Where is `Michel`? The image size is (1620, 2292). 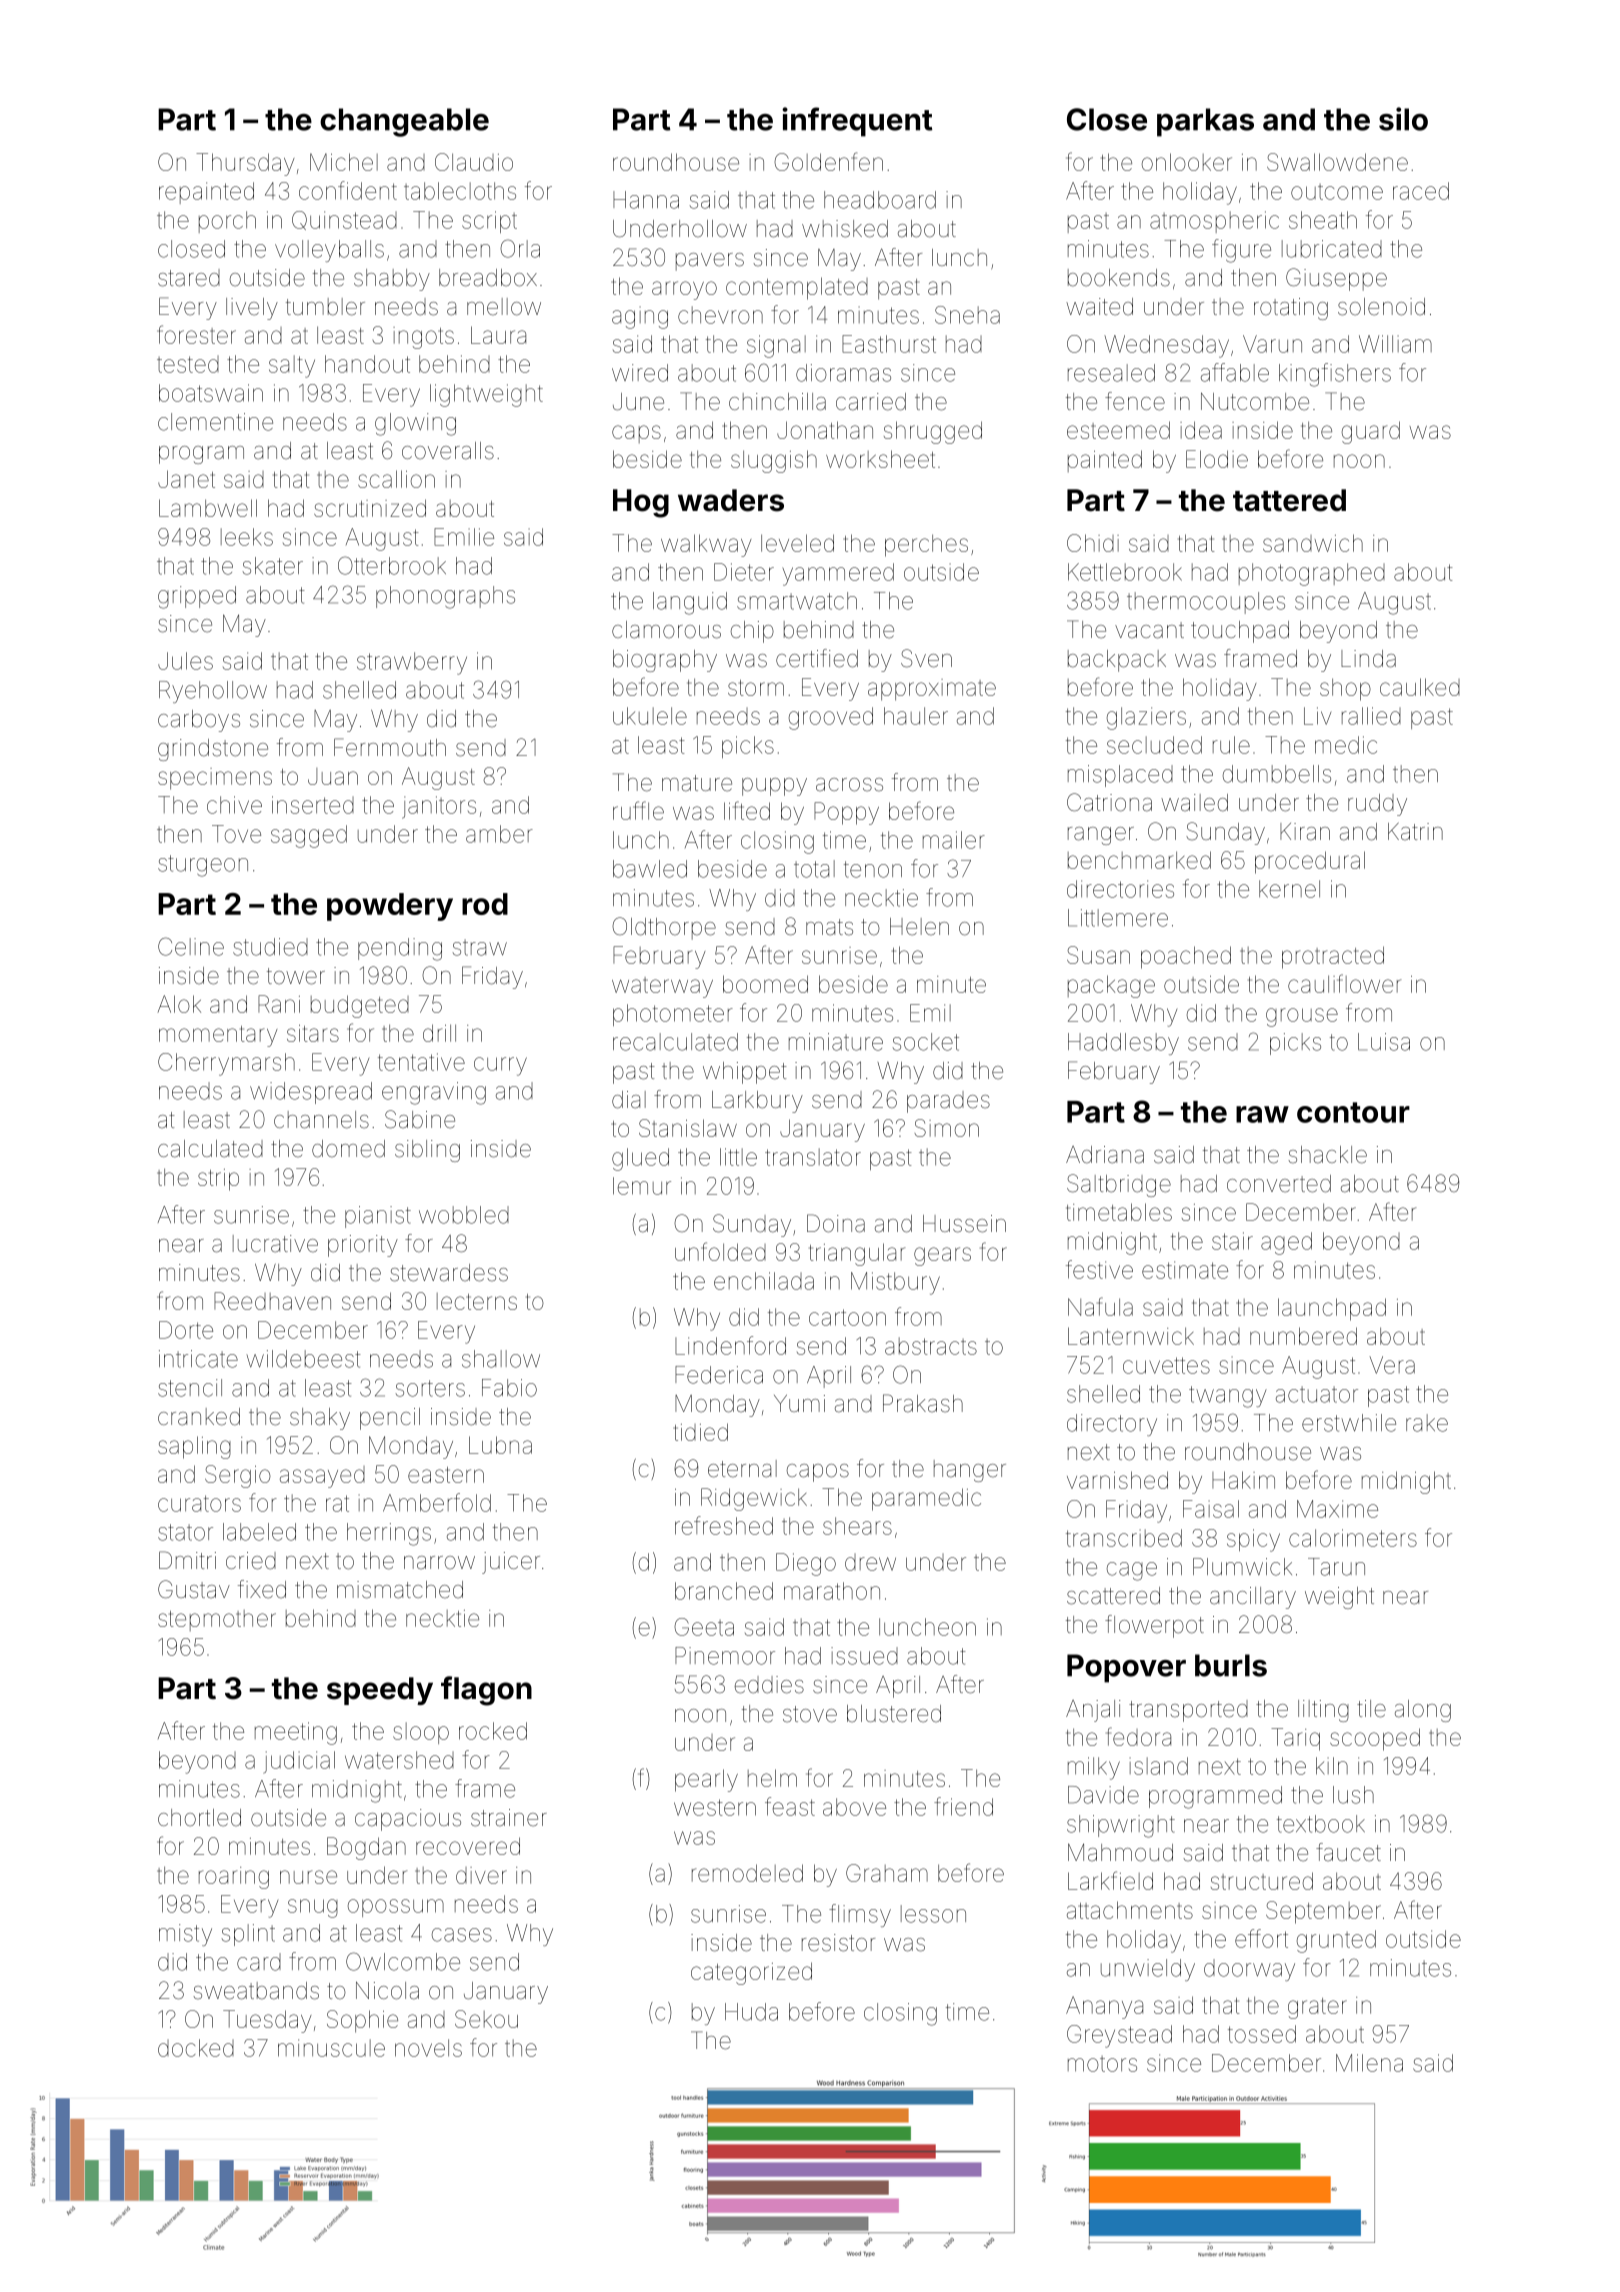 Michel is located at coordinates (344, 162).
